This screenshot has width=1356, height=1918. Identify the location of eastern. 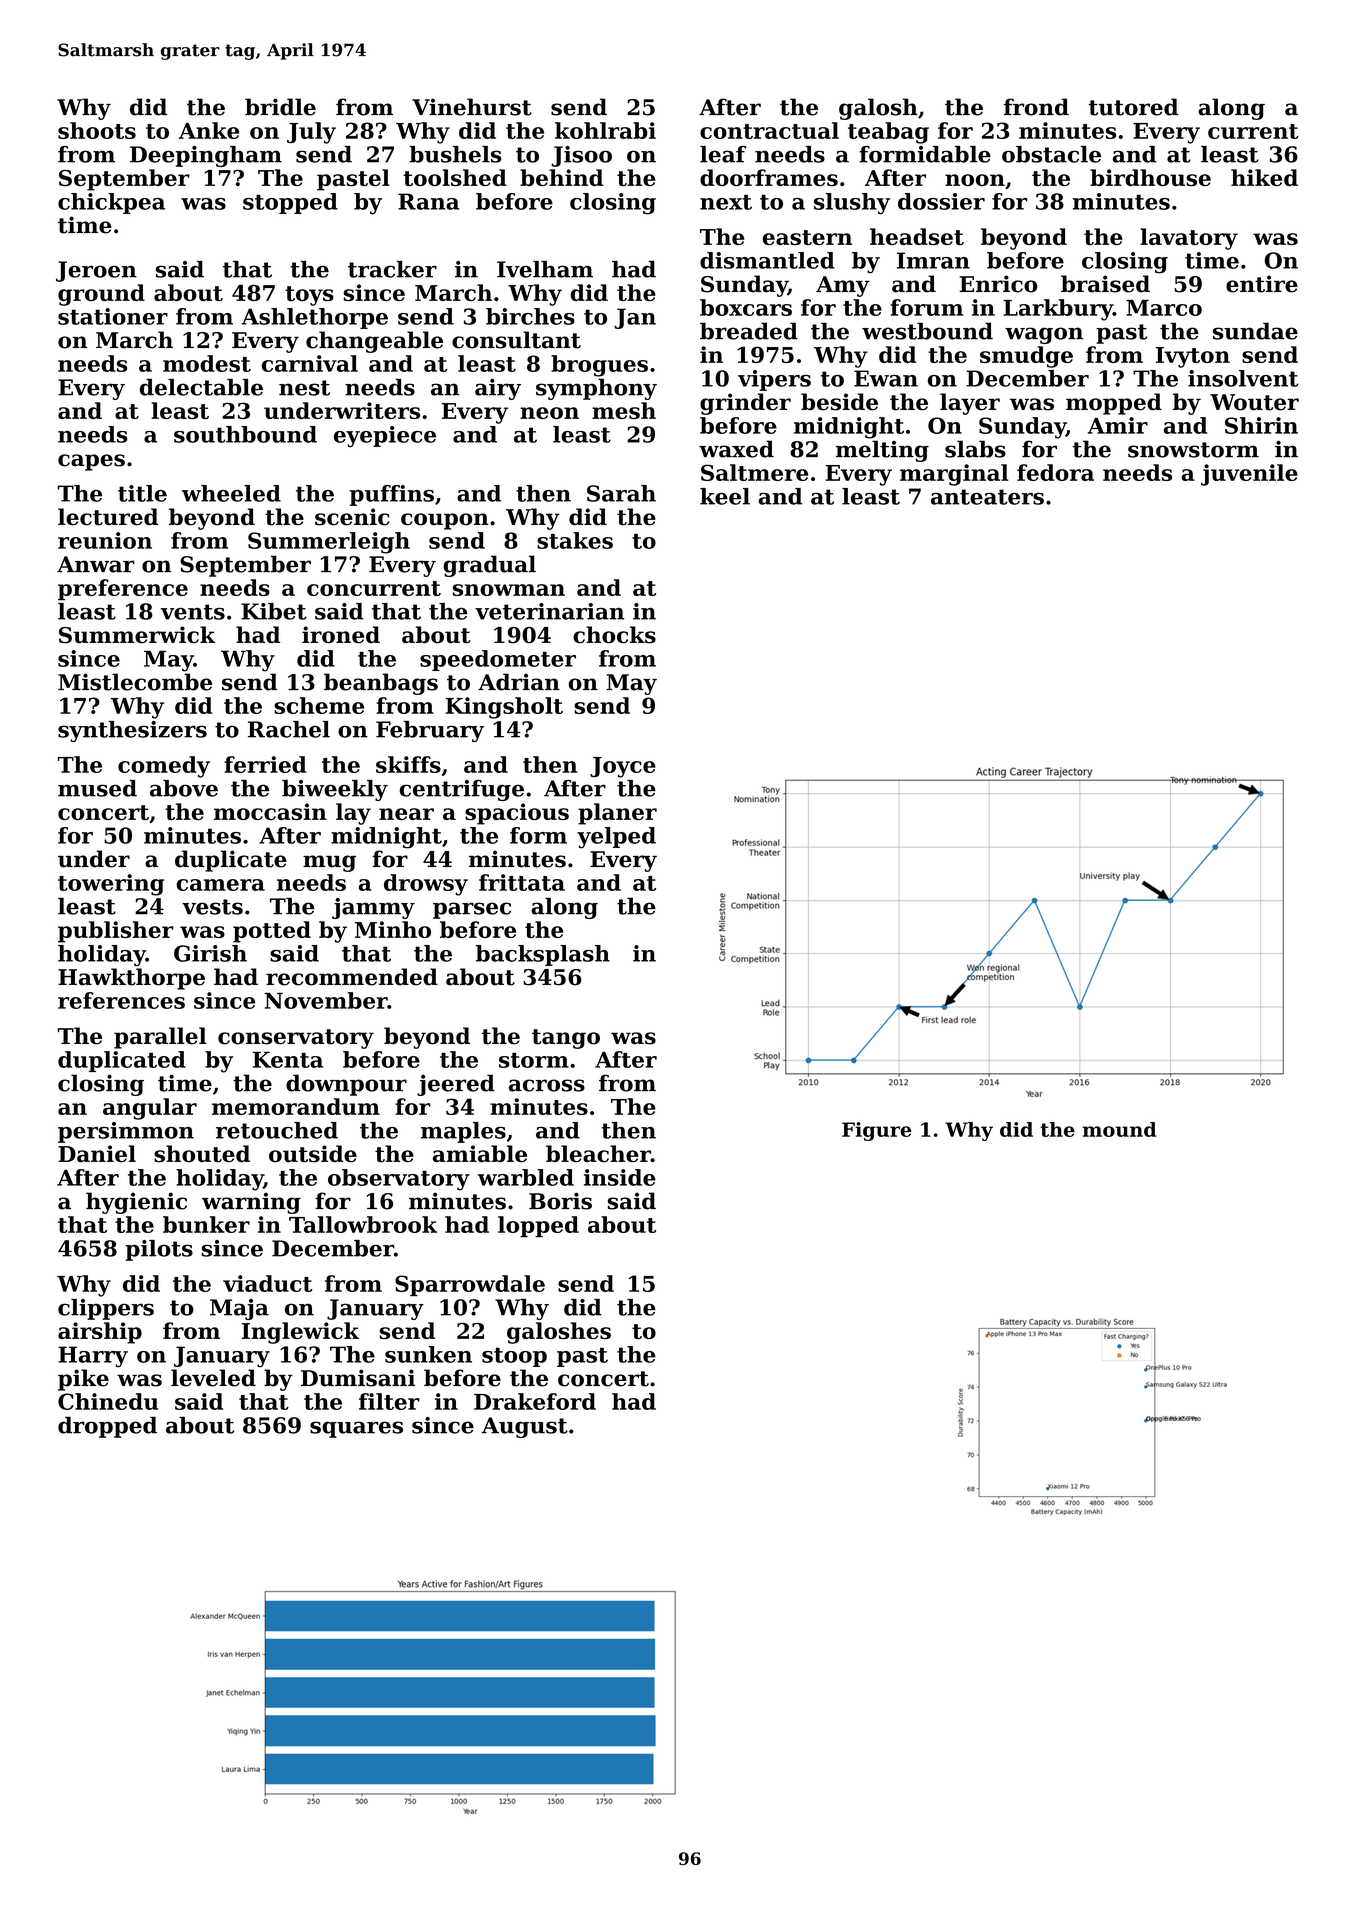
(807, 237).
